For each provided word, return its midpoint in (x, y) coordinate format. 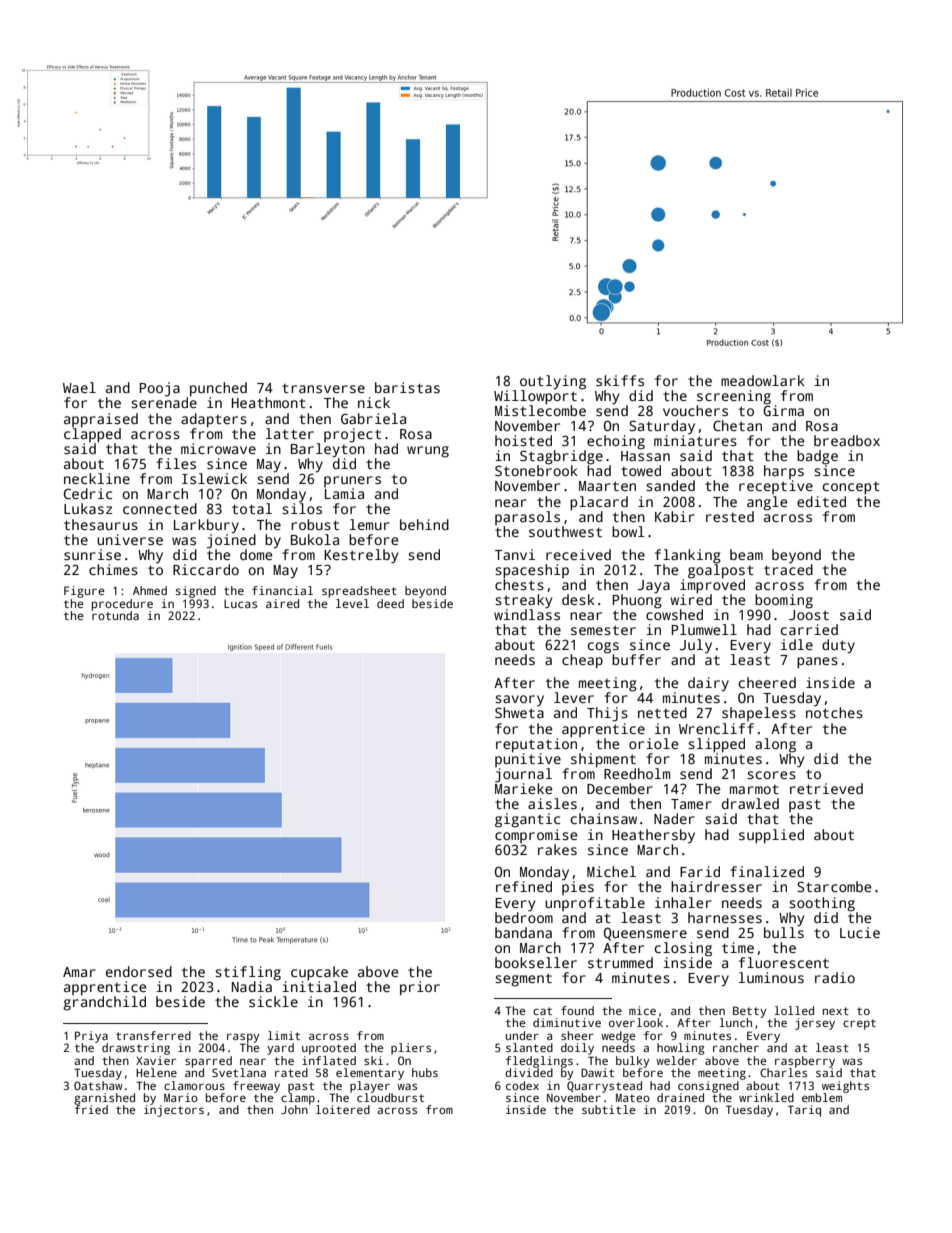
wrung (428, 452)
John (294, 1109)
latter (290, 433)
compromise (536, 836)
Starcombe (834, 886)
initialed (319, 986)
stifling (248, 973)
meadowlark (763, 380)
